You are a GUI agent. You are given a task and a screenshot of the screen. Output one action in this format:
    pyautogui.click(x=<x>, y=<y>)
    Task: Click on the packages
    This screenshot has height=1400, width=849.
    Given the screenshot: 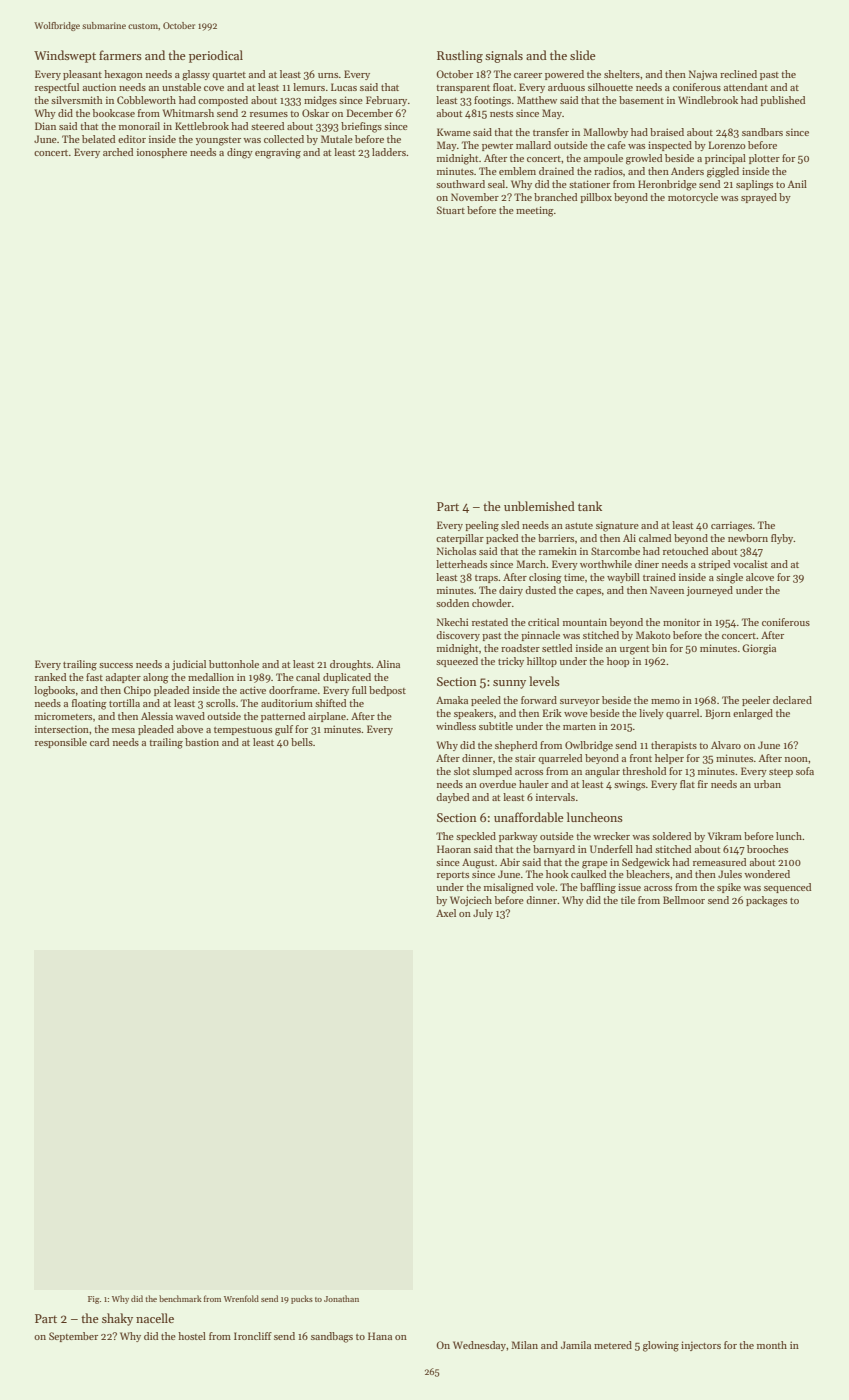 What is the action you would take?
    pyautogui.click(x=766, y=901)
